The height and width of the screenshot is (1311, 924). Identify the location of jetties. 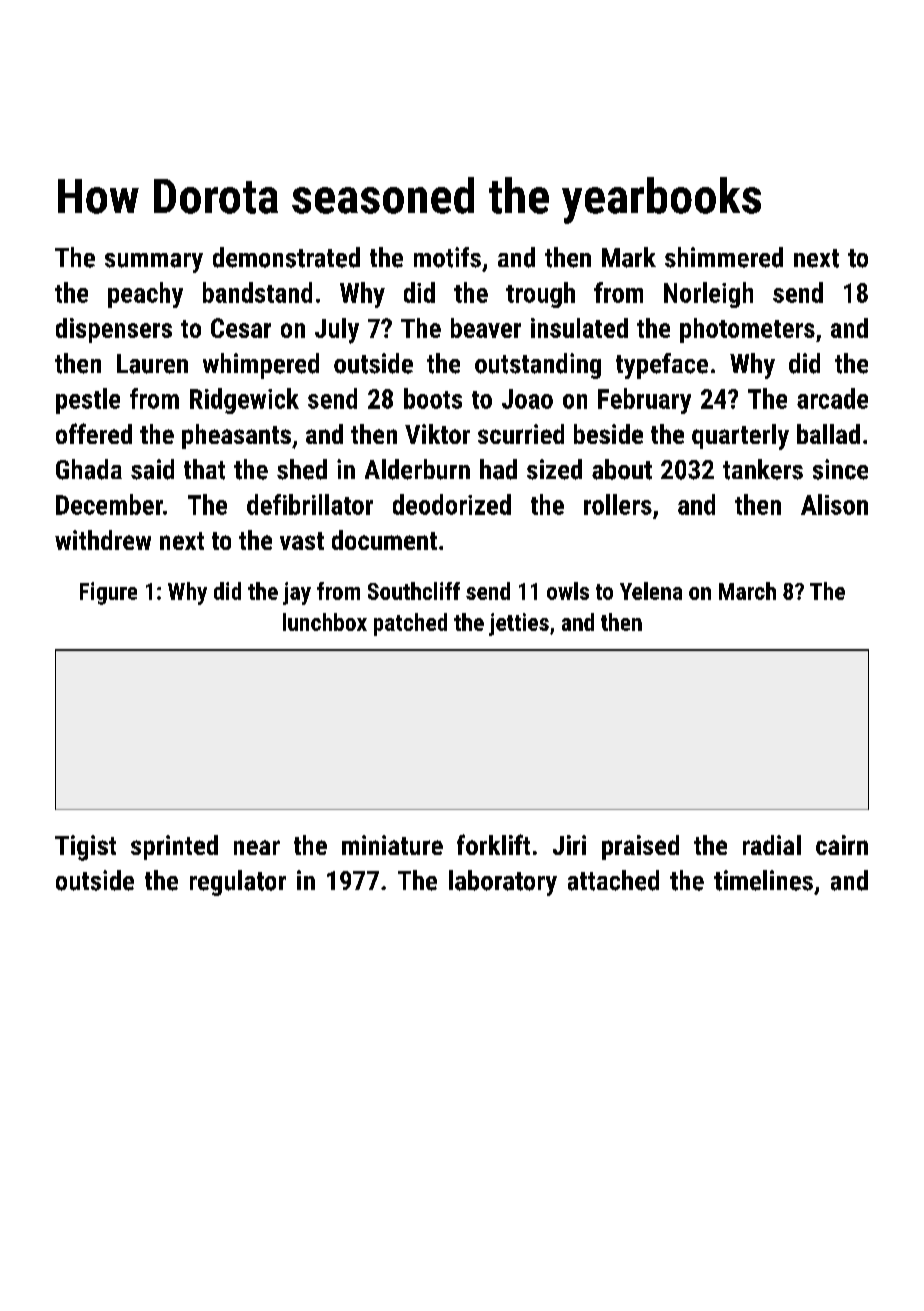
(519, 624).
